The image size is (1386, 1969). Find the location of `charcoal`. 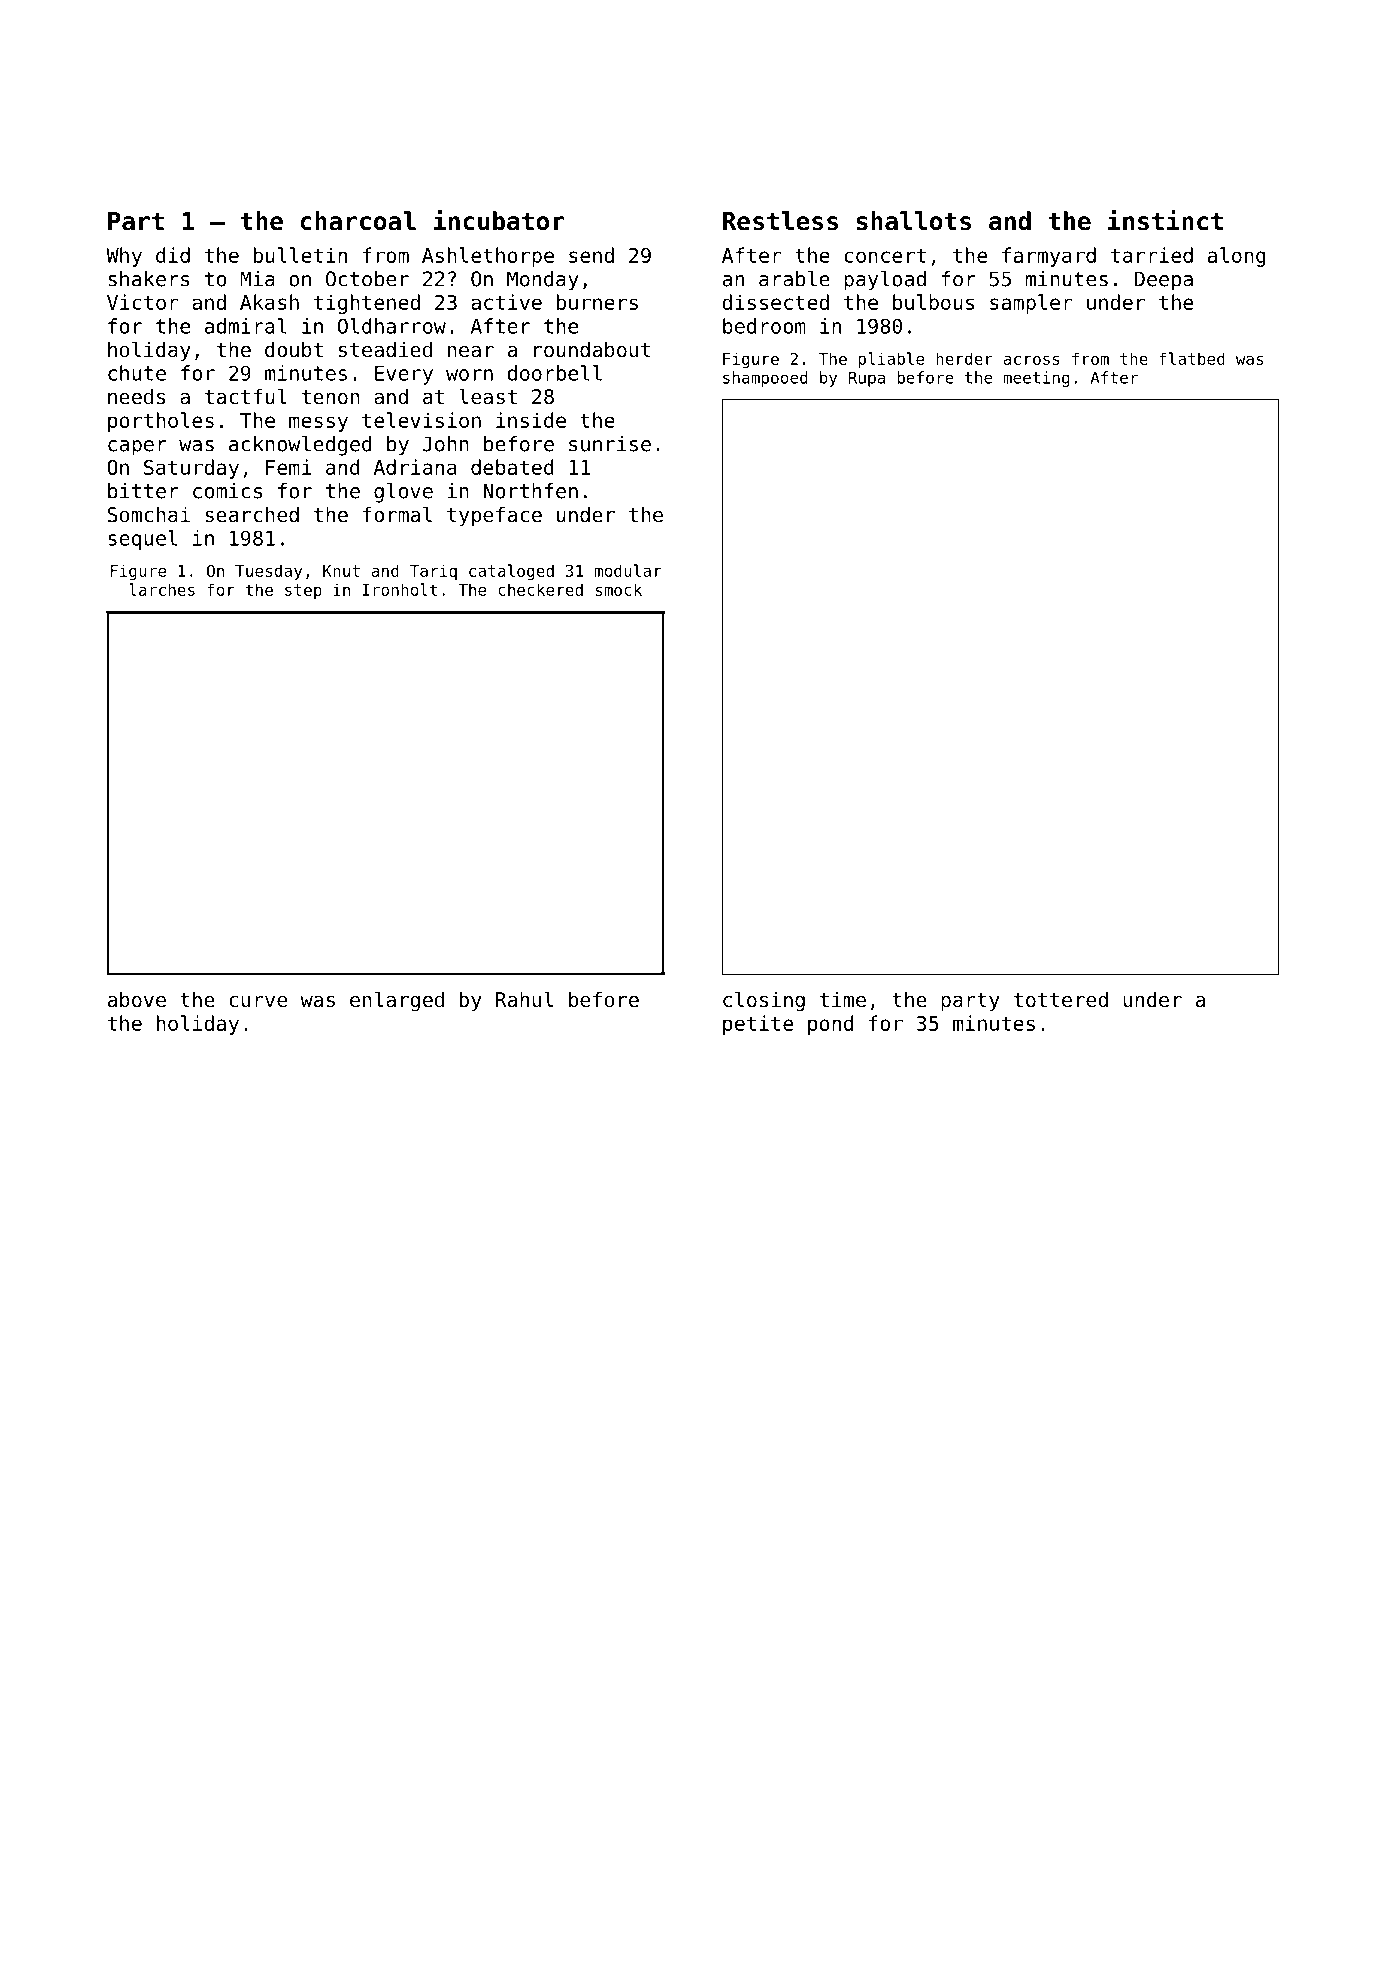

charcoal is located at coordinates (358, 221).
